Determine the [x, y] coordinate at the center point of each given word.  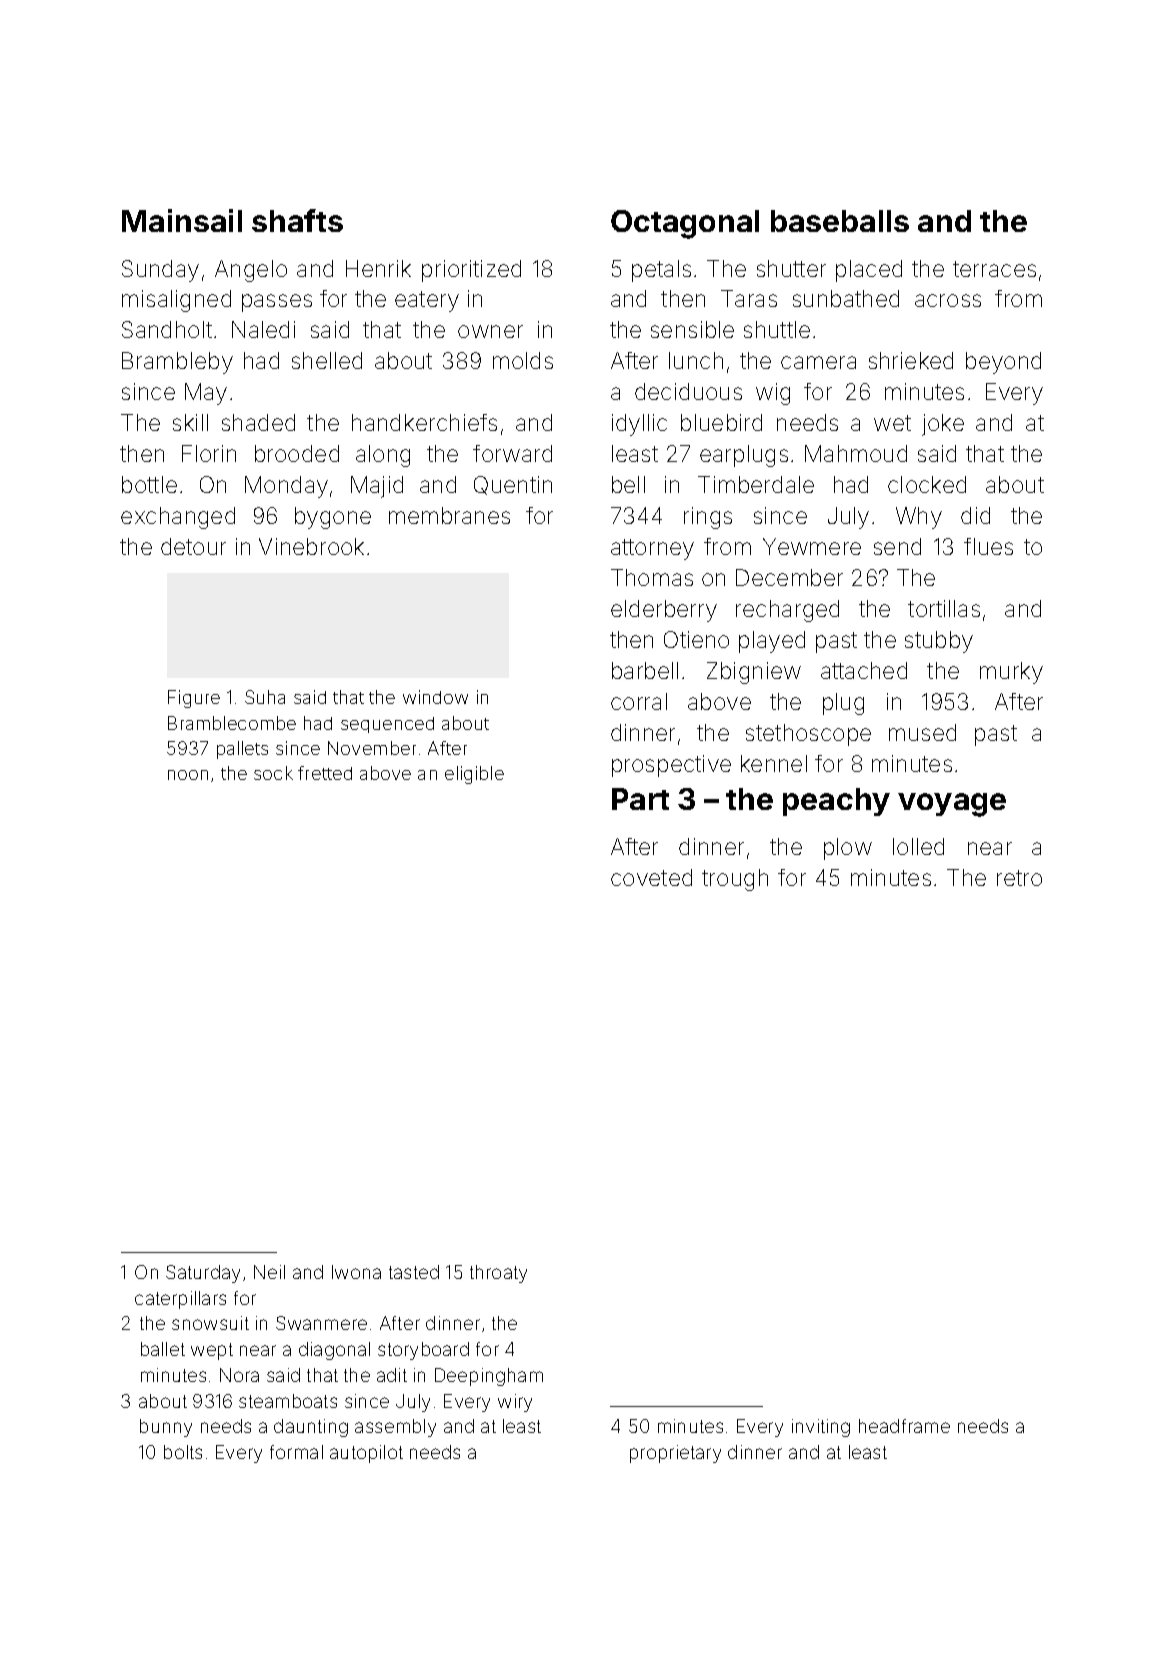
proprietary [675, 1454]
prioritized [471, 271]
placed [869, 271]
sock [273, 773]
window [435, 697]
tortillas [944, 608]
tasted [414, 1272]
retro [1019, 878]
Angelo [251, 271]
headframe [904, 1426]
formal [296, 1452]
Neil [269, 1272]
